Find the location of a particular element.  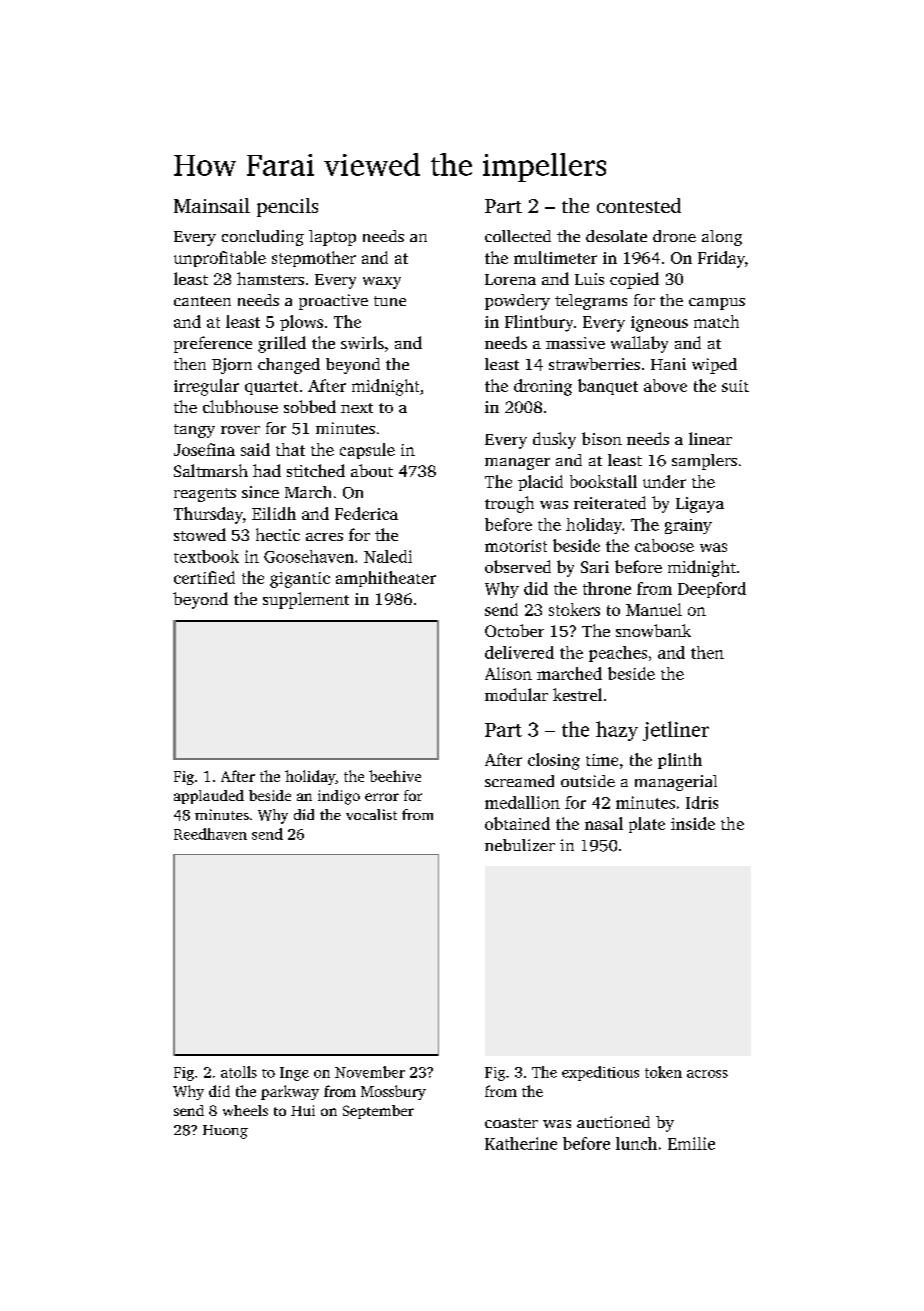

preference is located at coordinates (213, 344).
